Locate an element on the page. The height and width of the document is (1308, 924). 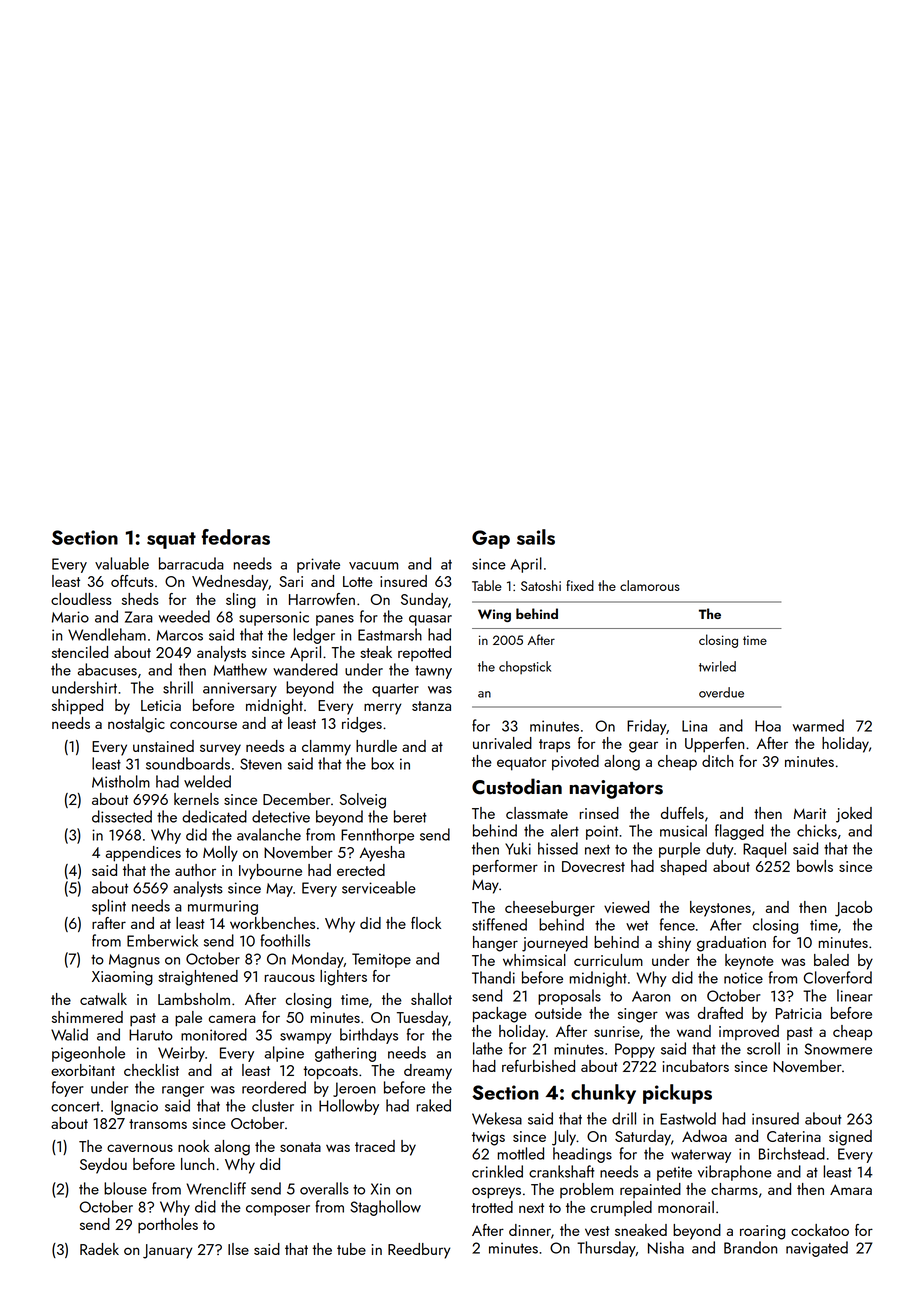
repotted is located at coordinates (424, 653).
